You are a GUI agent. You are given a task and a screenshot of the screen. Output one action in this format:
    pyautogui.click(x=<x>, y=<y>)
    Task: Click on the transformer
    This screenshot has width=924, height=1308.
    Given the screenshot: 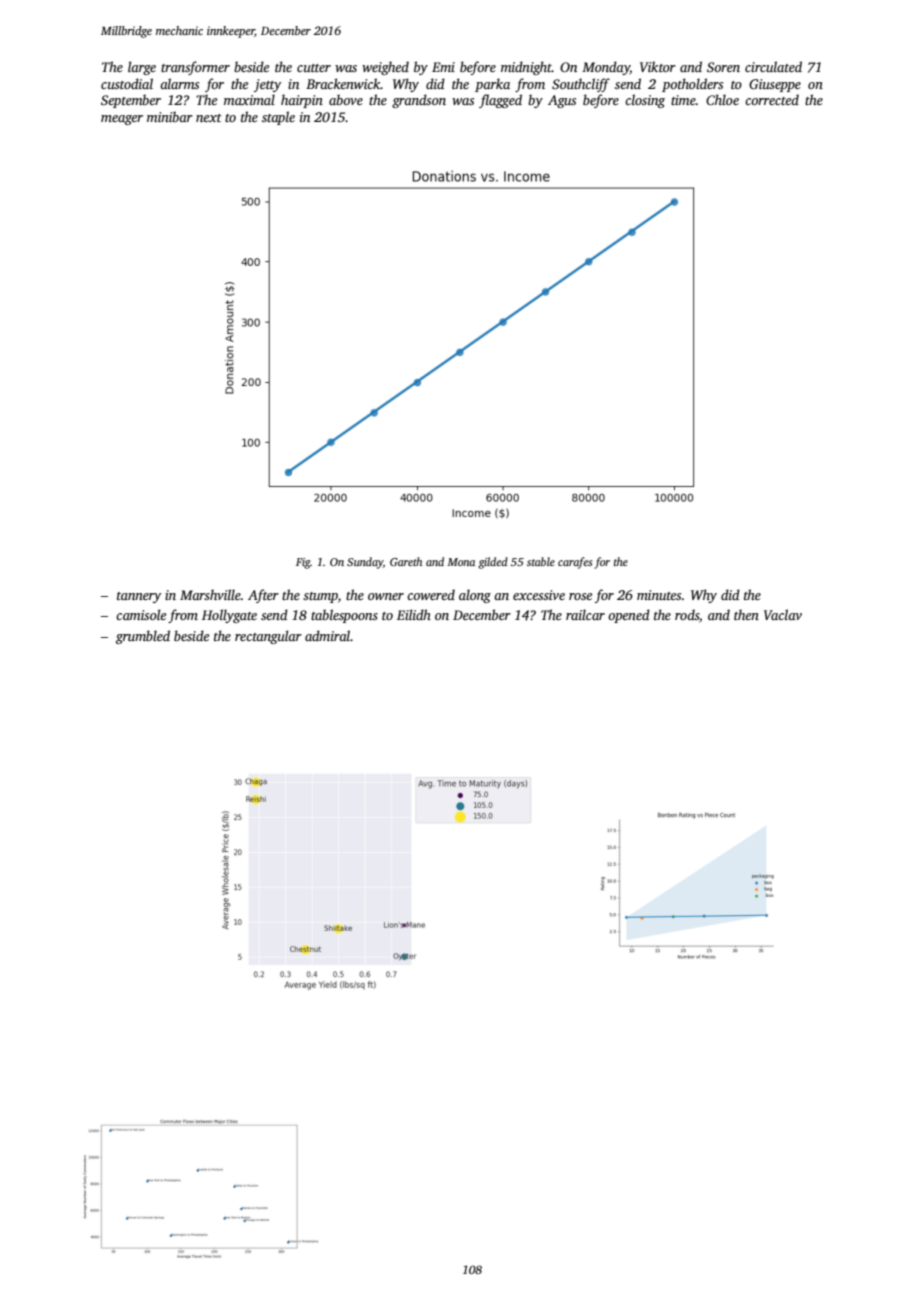 What is the action you would take?
    pyautogui.click(x=195, y=68)
